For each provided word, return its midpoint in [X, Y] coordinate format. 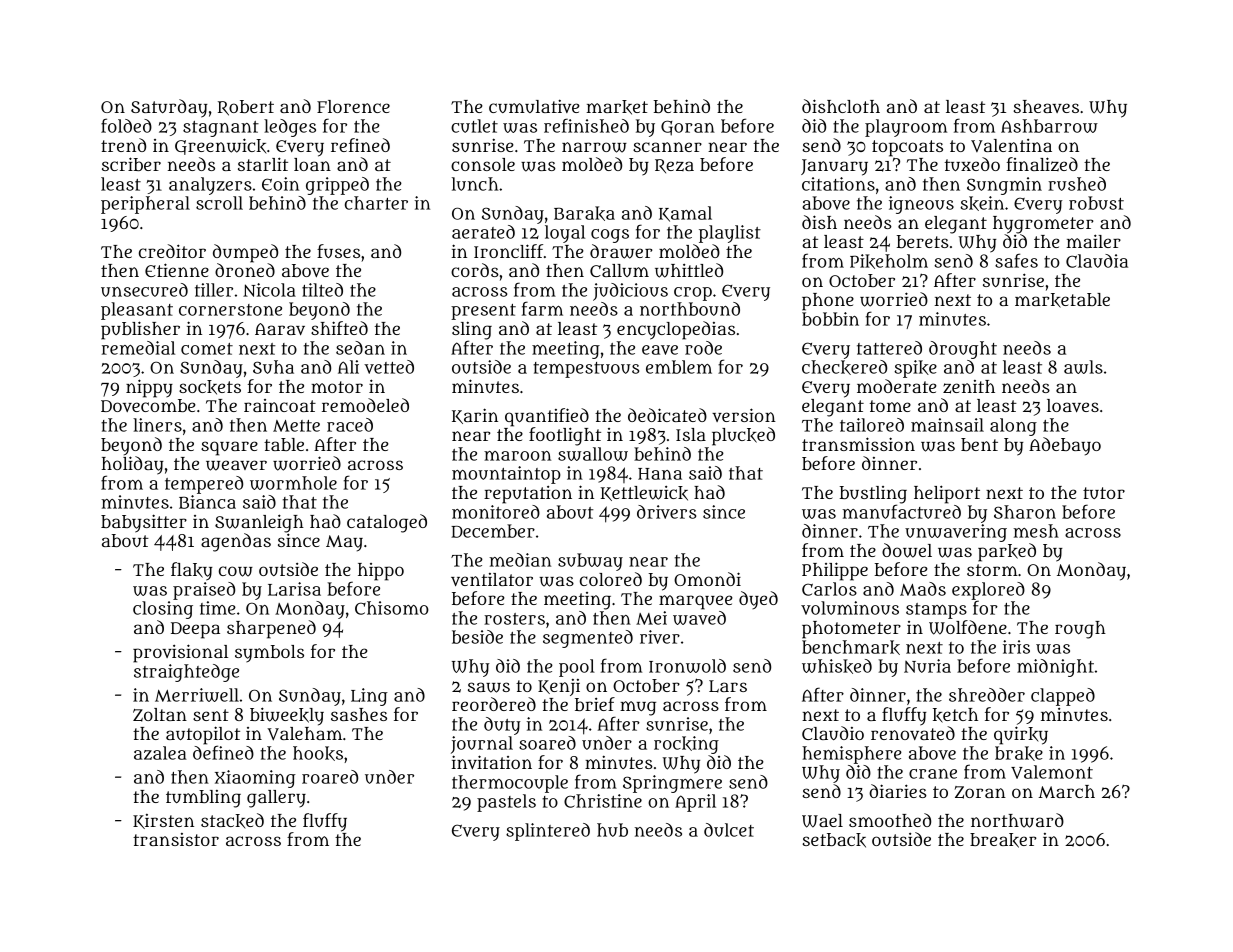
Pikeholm [889, 261]
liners [157, 425]
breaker [1003, 840]
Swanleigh [259, 523]
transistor [176, 839]
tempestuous [586, 370]
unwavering [956, 533]
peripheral [145, 205]
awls [1083, 367]
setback [834, 840]
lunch [475, 184]
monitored [496, 512]
